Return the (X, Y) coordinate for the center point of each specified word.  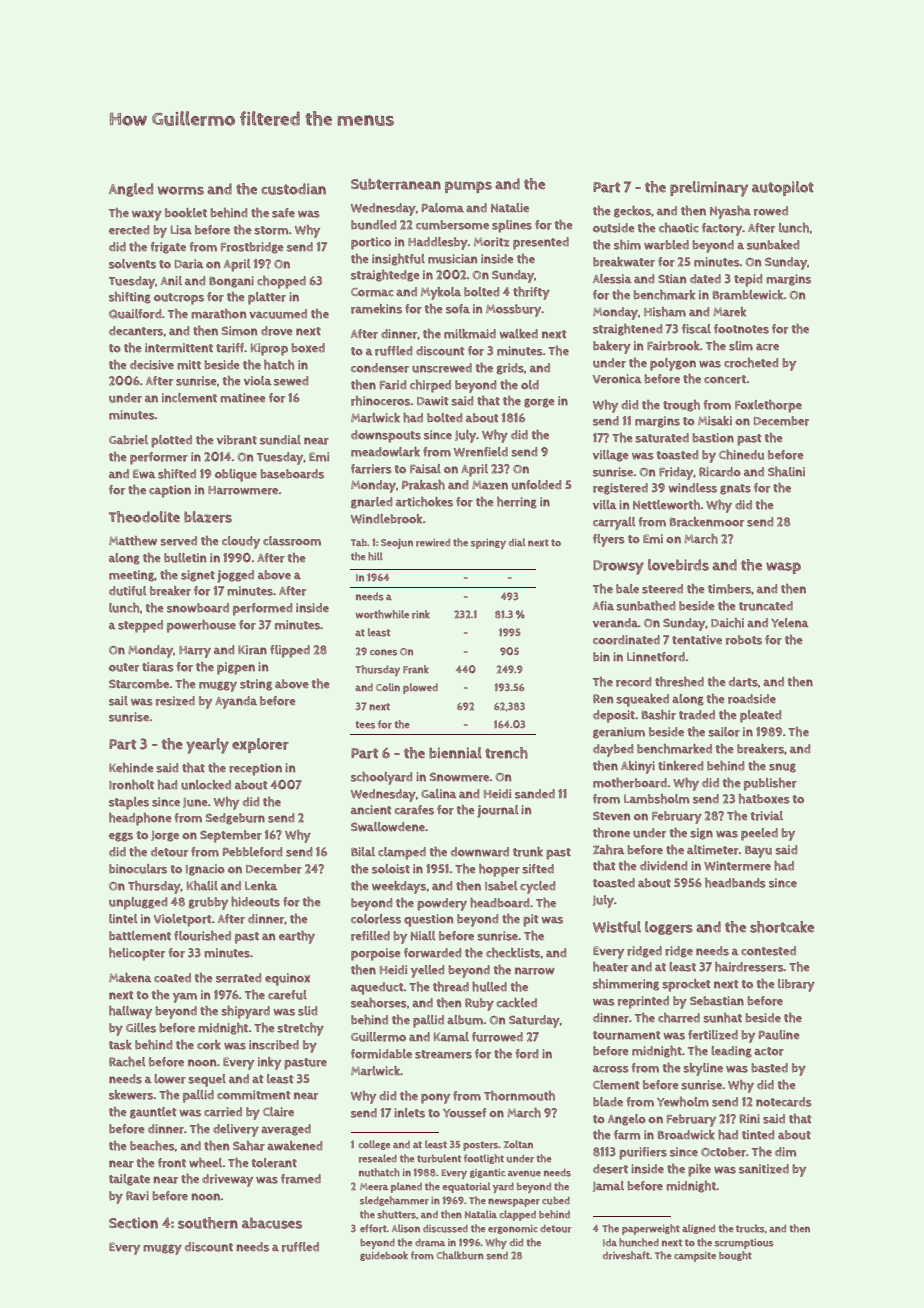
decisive (152, 365)
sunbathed (645, 606)
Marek (729, 312)
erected (129, 230)
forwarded (432, 953)
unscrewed (442, 368)
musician (452, 259)
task (120, 1045)
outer (124, 667)
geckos (632, 212)
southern (208, 1223)
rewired (433, 542)
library (796, 985)
